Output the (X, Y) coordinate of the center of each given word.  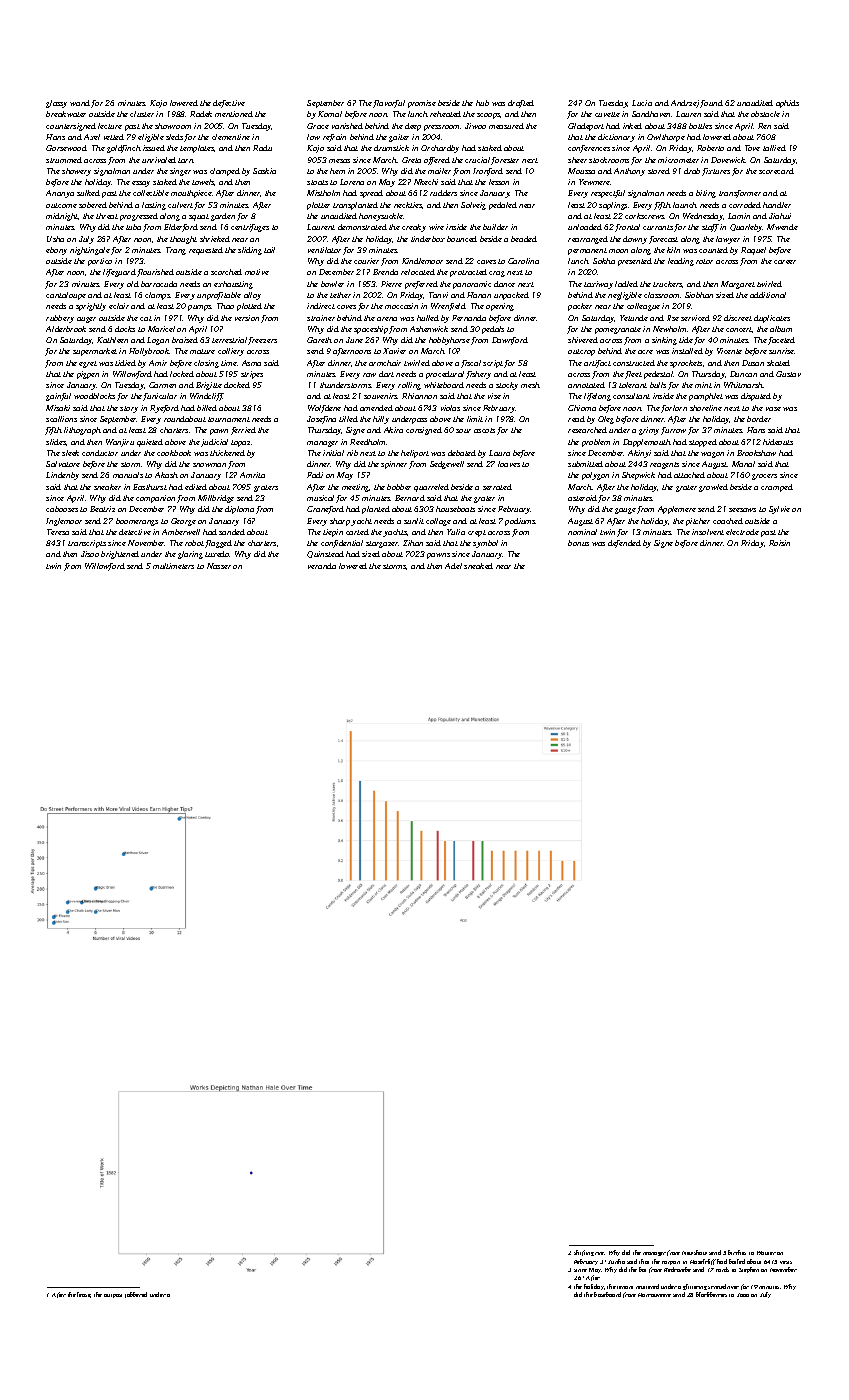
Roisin (779, 543)
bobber (399, 487)
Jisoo (90, 554)
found (711, 104)
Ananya (60, 194)
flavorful (389, 104)
